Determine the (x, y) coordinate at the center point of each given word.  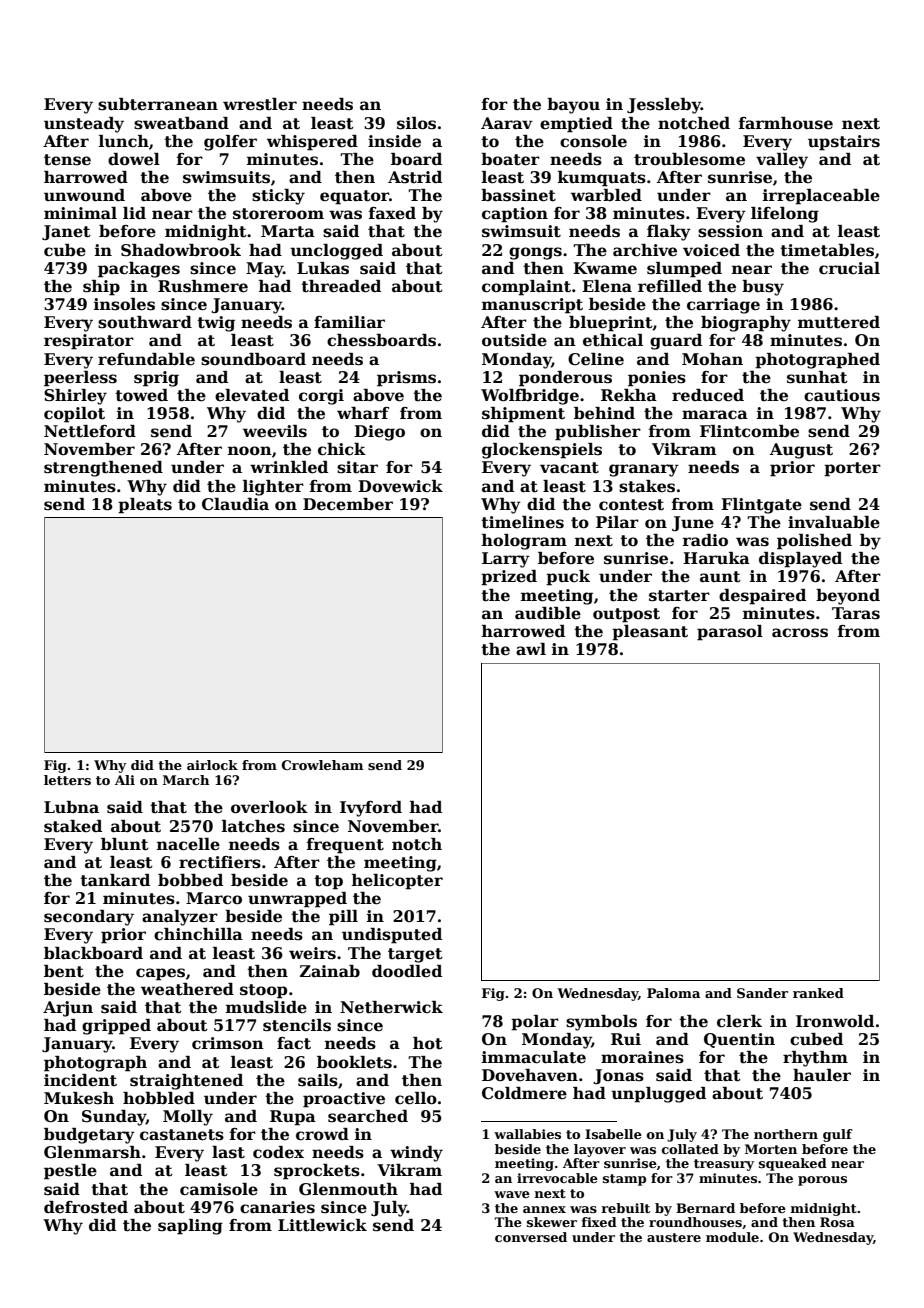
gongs (535, 253)
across (800, 633)
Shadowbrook (181, 250)
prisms (406, 379)
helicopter (397, 882)
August (801, 451)
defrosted (86, 1207)
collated (690, 1149)
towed (141, 395)
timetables (827, 250)
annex (544, 1209)
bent (64, 971)
